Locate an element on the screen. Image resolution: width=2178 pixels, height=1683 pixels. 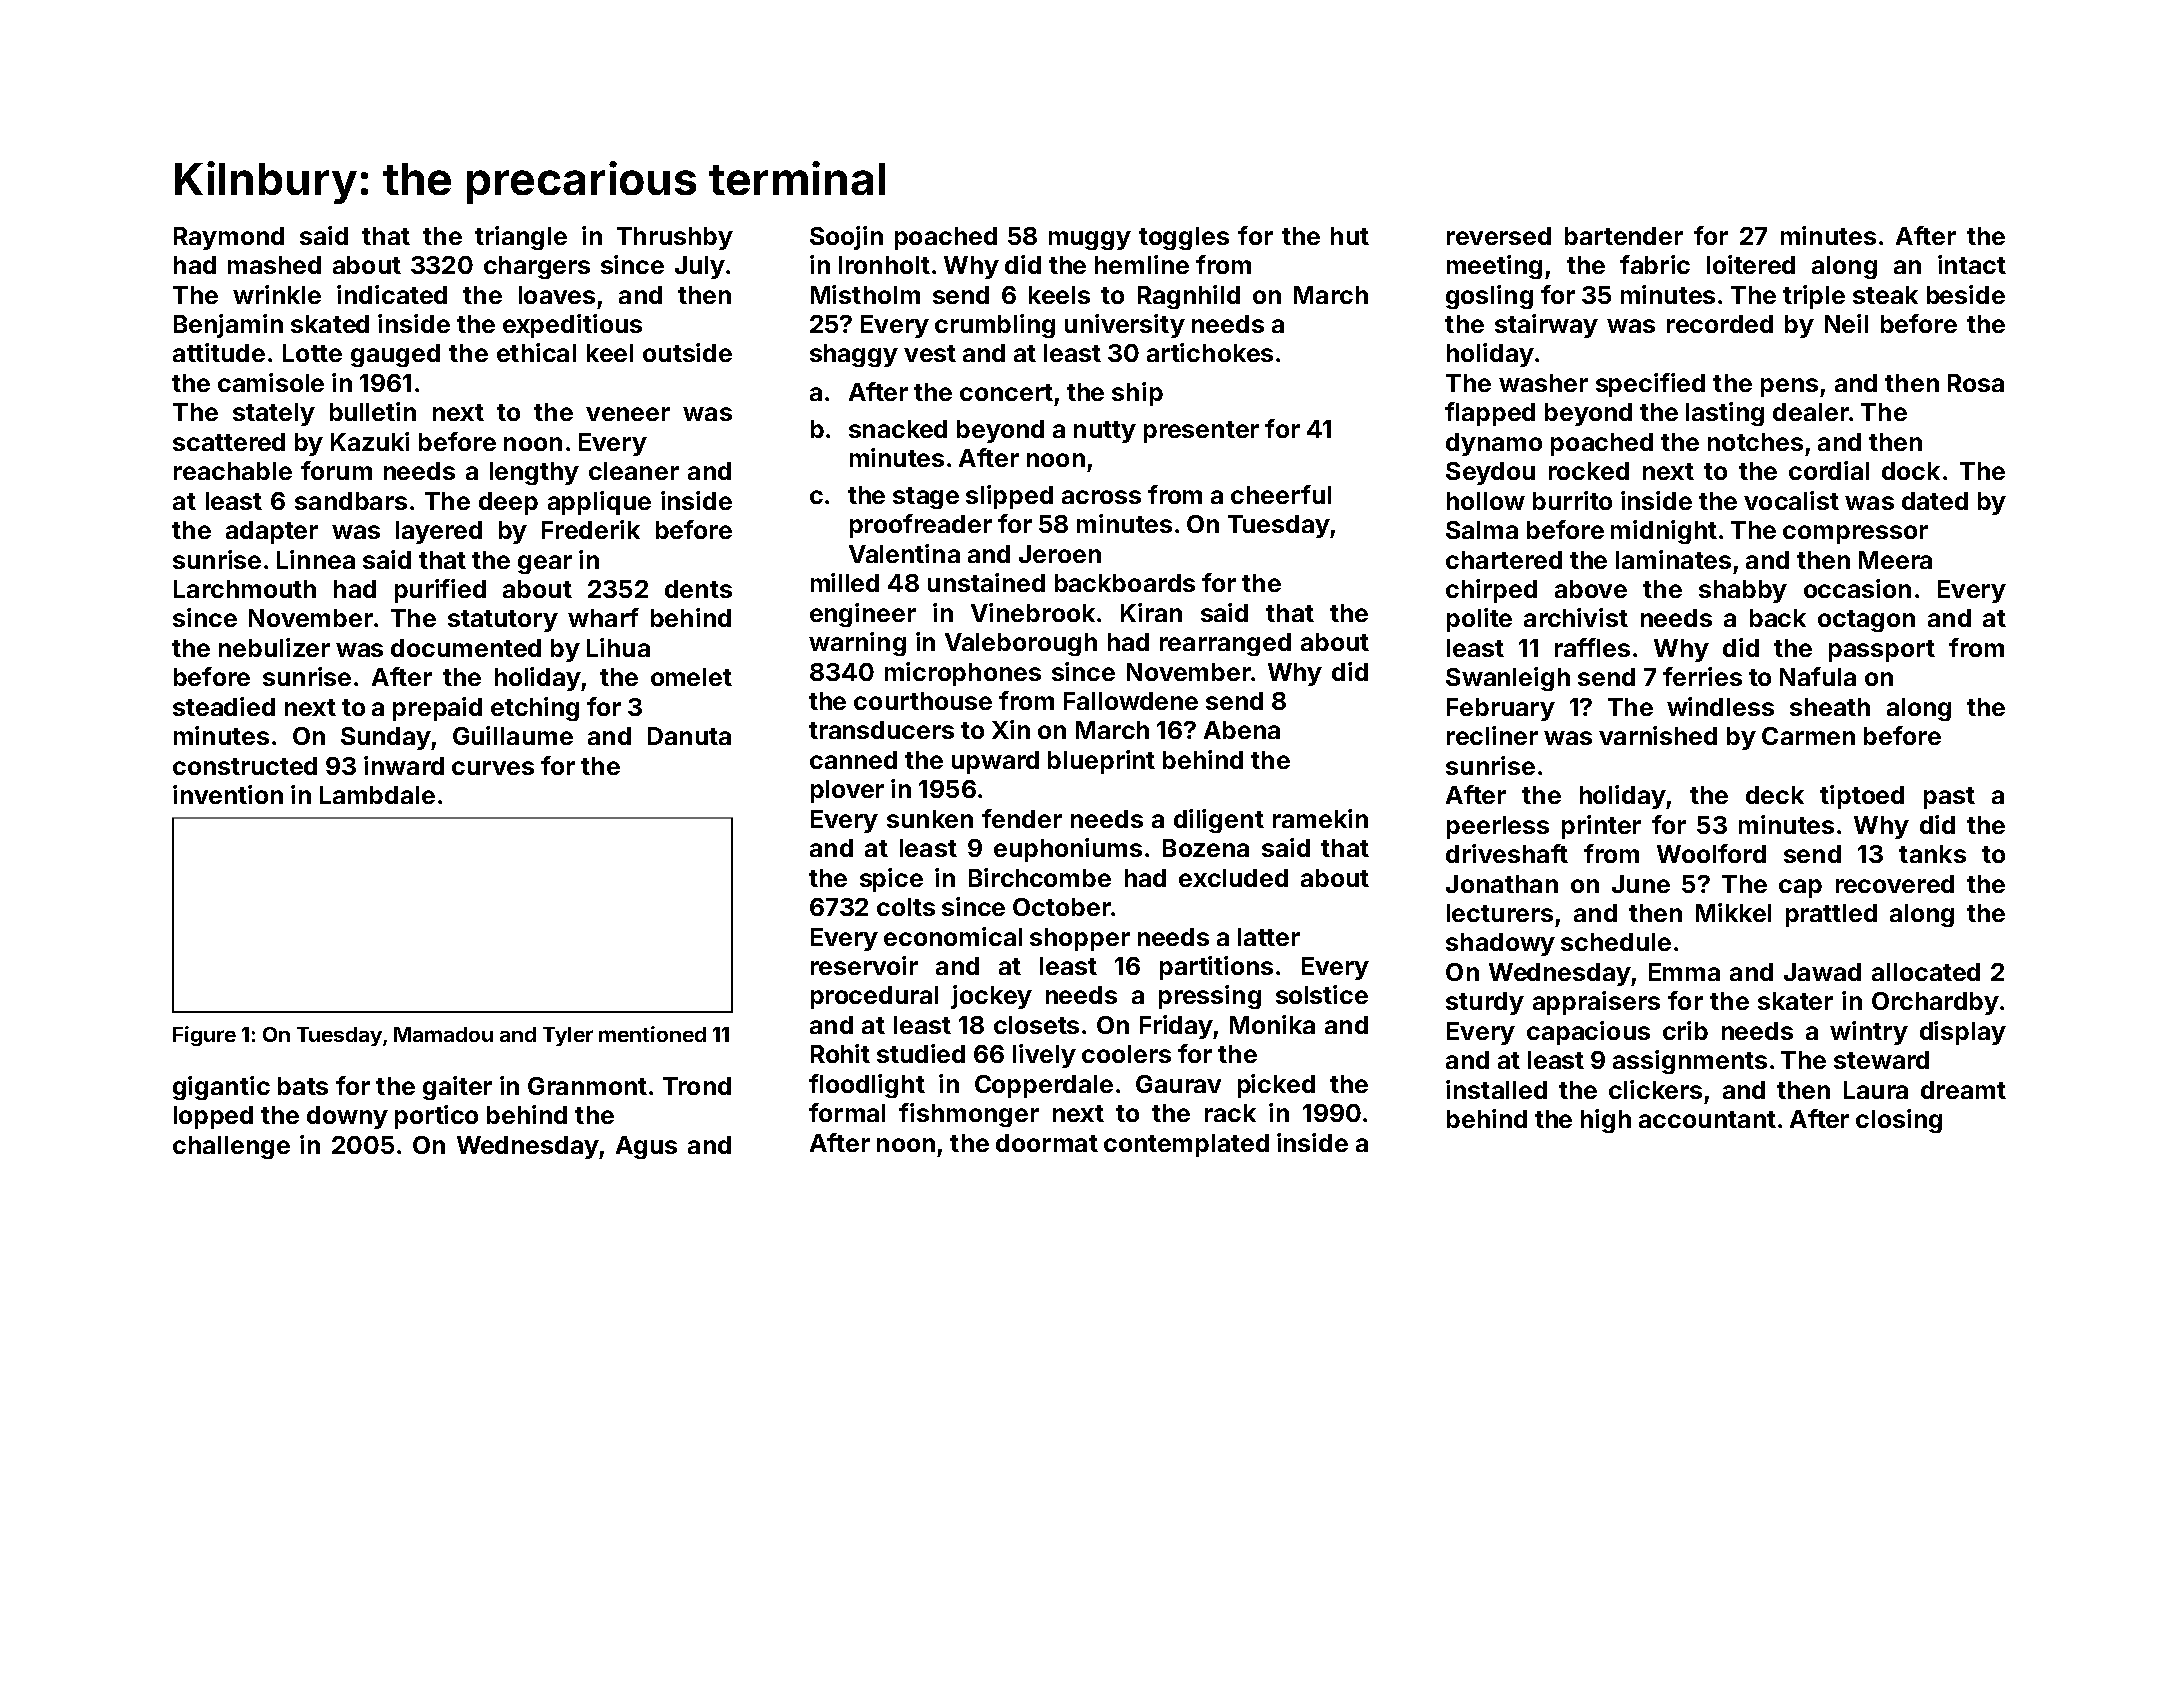
prattled is located at coordinates (1831, 915).
